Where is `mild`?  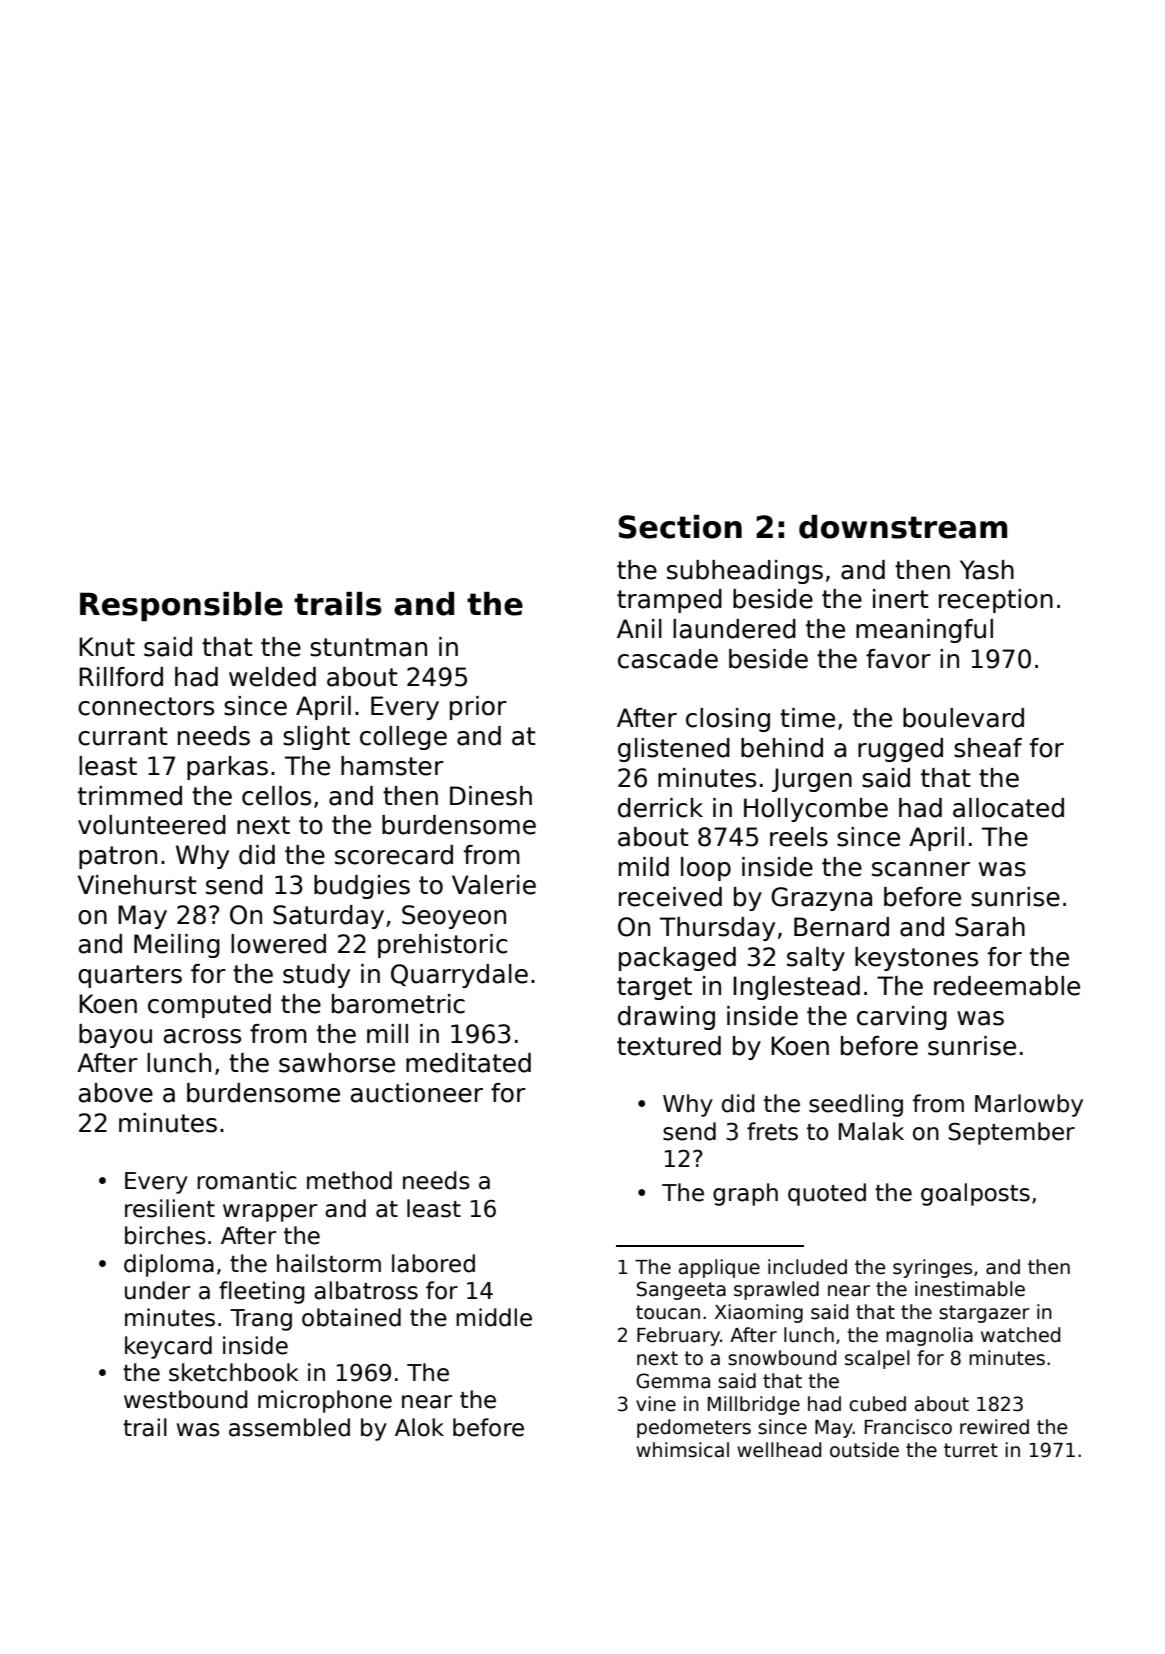 mild is located at coordinates (644, 867).
